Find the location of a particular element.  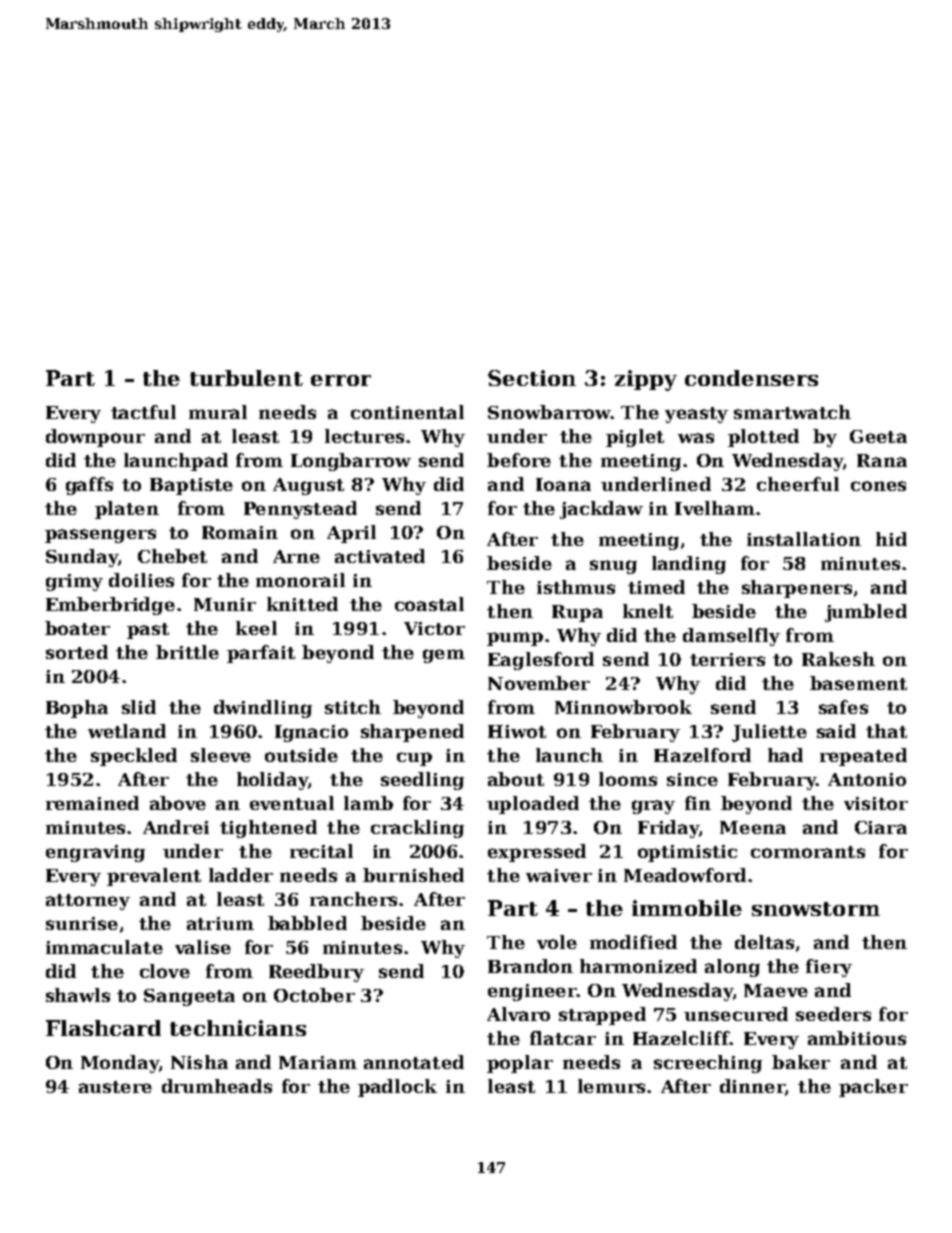

technicians is located at coordinates (238, 1028).
